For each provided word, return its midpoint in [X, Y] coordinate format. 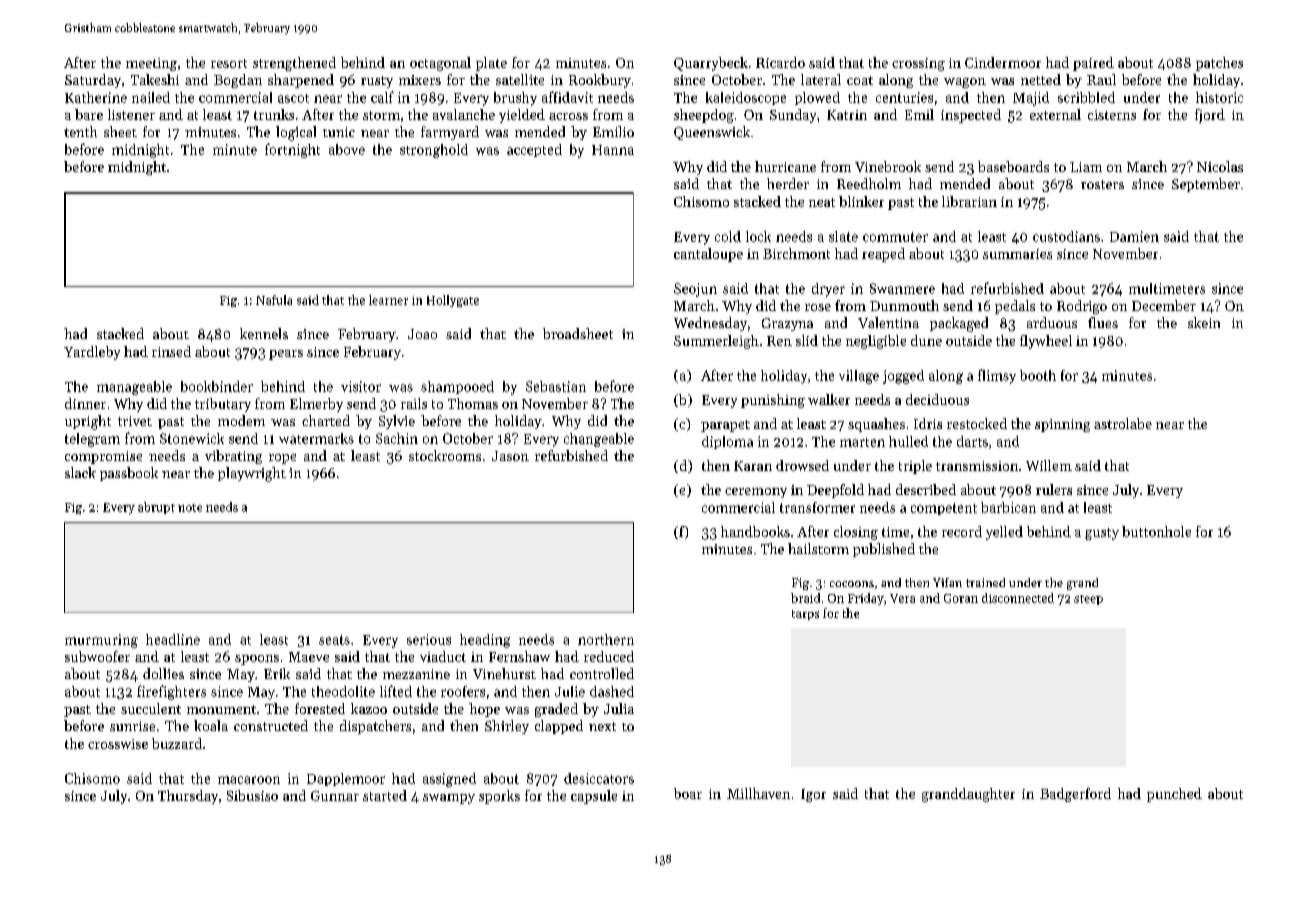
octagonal [440, 64]
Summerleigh [716, 342]
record [962, 531]
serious [429, 639]
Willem [1049, 465]
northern [606, 639]
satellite [520, 79]
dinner [85, 403]
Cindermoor [1003, 62]
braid [805, 598]
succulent [151, 708]
